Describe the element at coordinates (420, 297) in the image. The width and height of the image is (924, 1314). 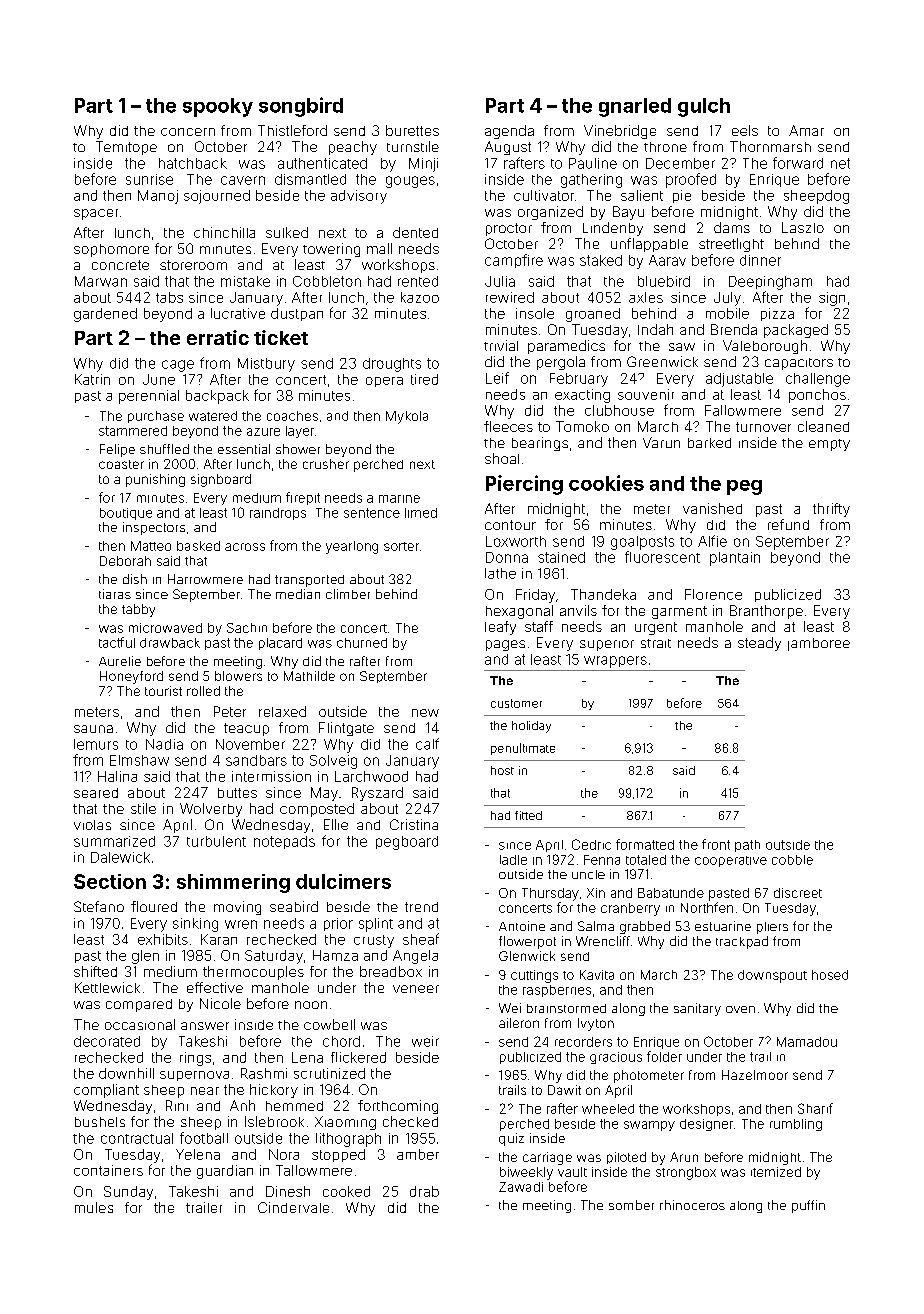
I see `kazoo` at that location.
